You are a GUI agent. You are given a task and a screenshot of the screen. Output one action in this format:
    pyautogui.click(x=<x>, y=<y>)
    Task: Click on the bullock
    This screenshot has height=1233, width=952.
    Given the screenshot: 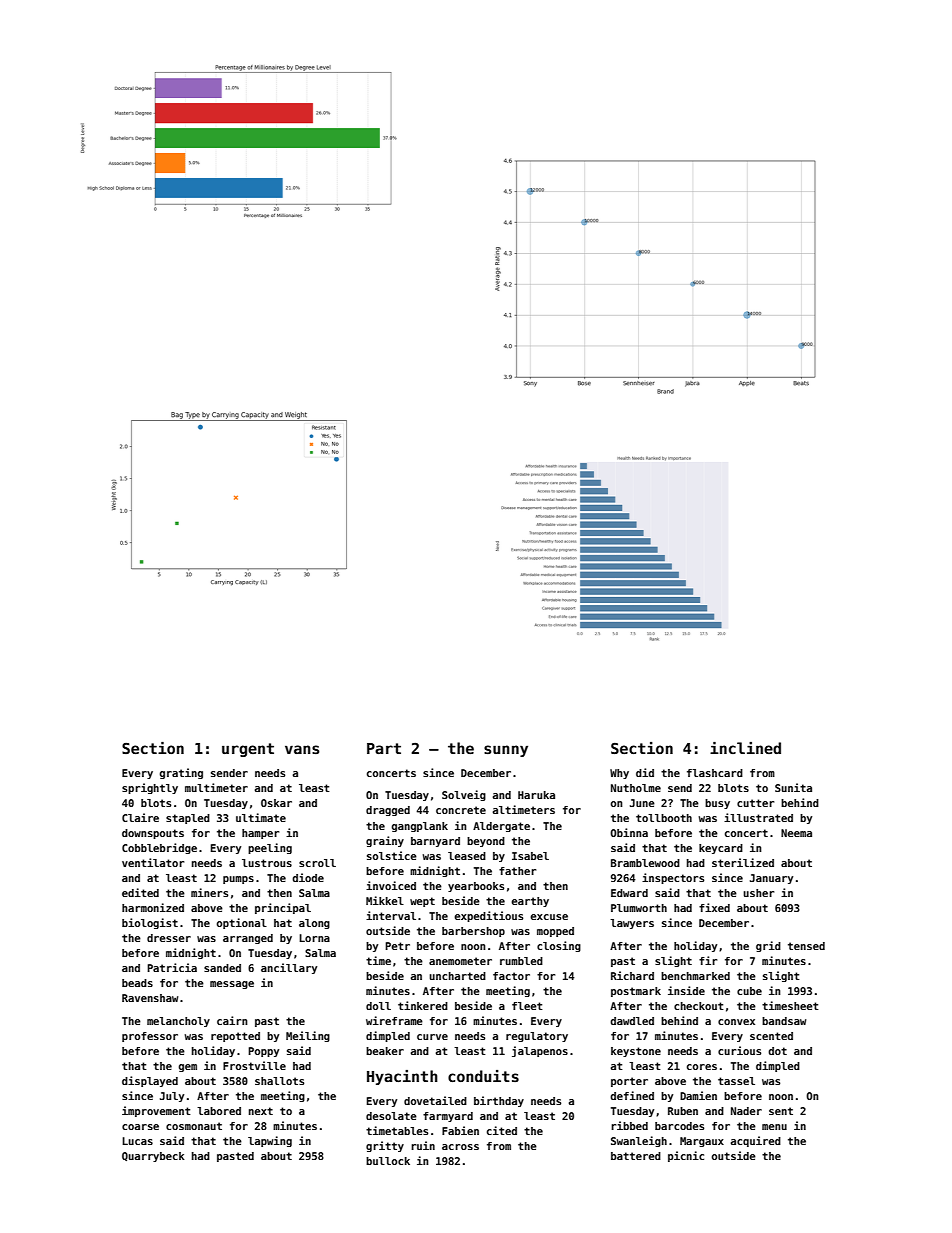 What is the action you would take?
    pyautogui.click(x=388, y=1161)
